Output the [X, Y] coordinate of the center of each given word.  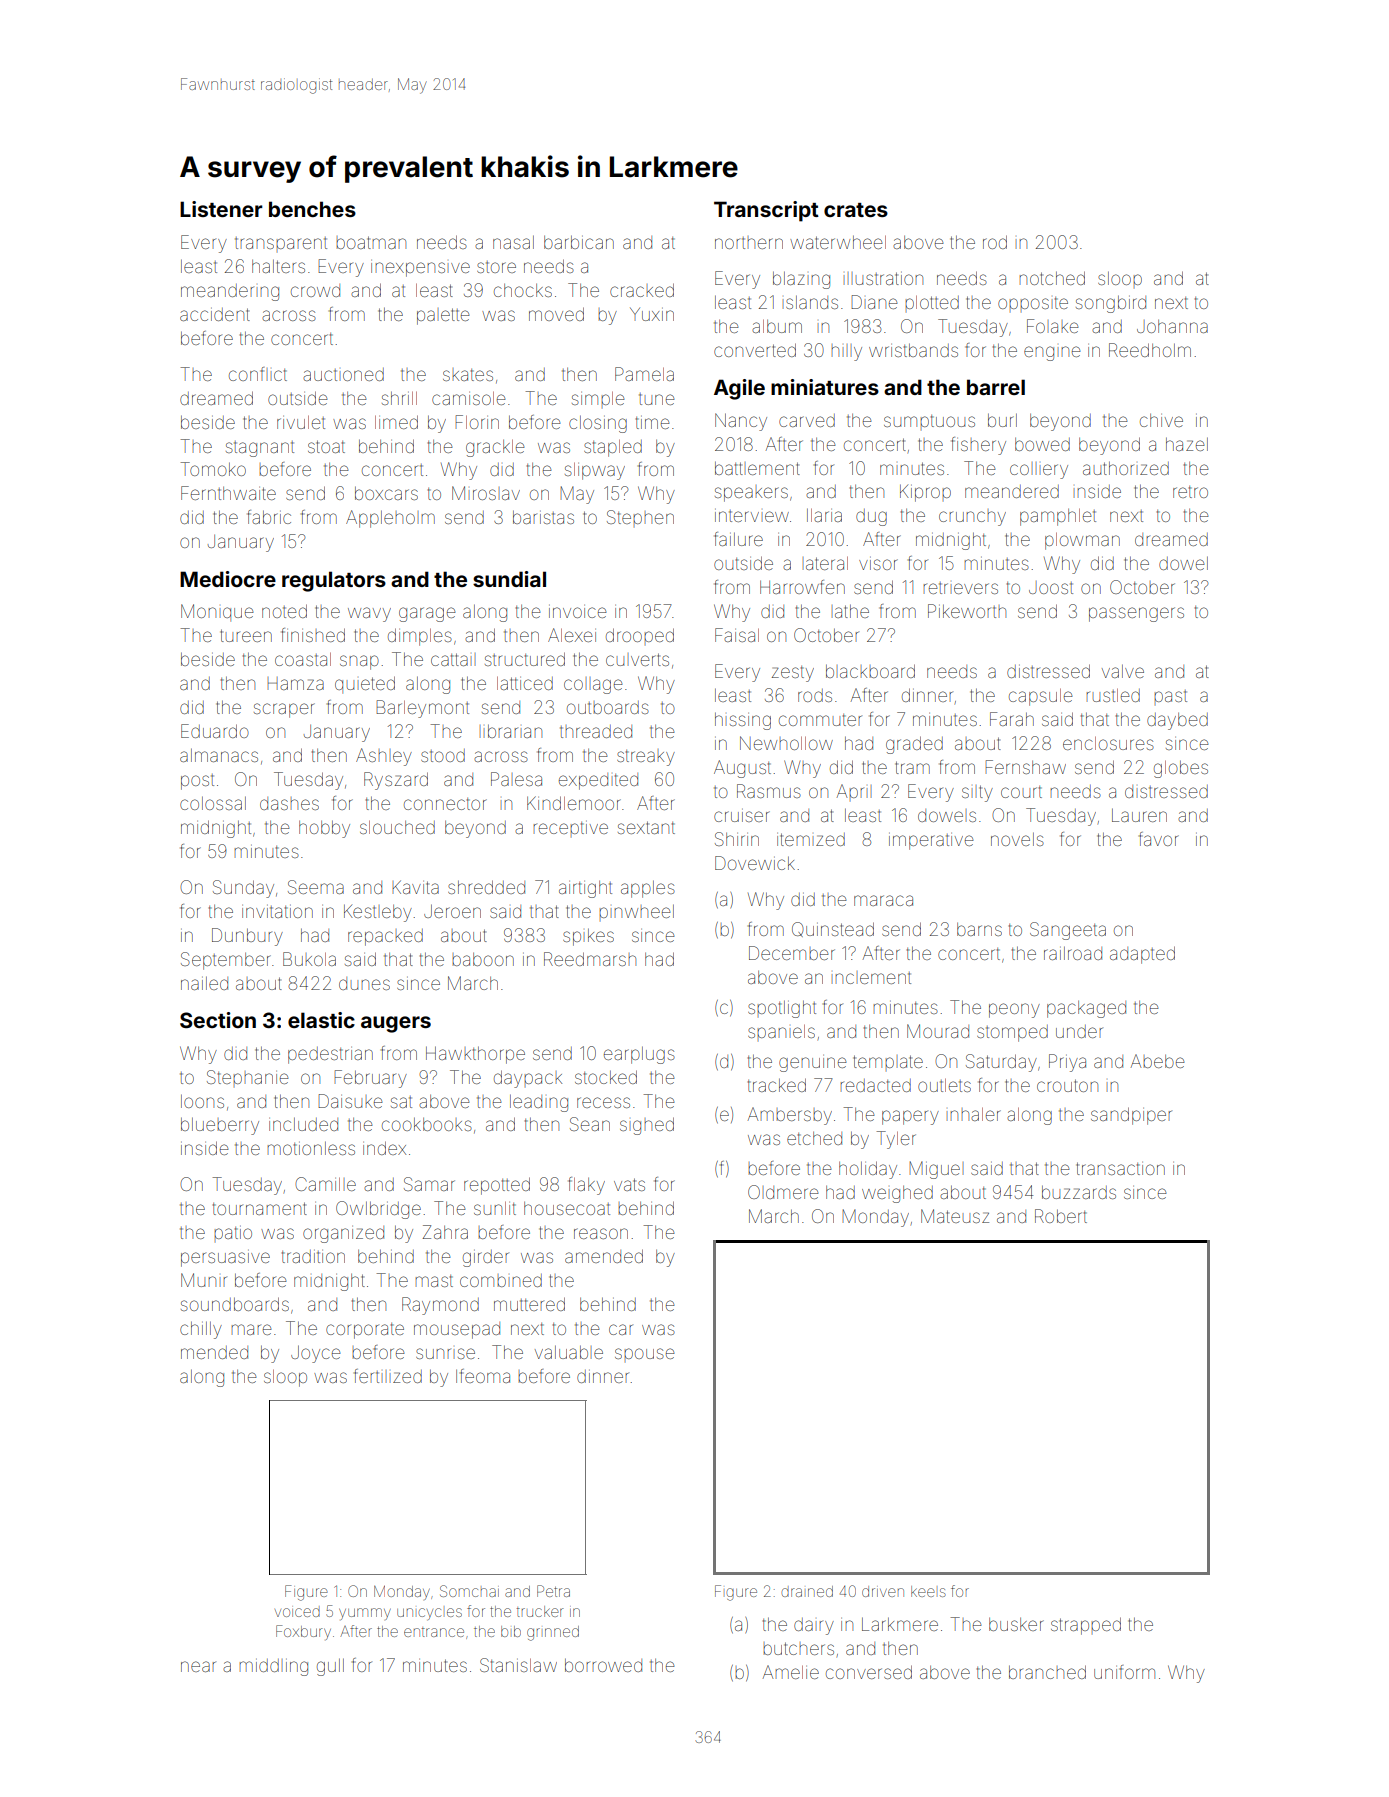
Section [218, 1020]
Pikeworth [967, 611]
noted [284, 611]
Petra [553, 1591]
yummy [365, 1614]
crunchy [972, 518]
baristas [543, 517]
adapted [1142, 955]
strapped [1086, 1626]
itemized [811, 839]
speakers [751, 494]
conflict [258, 374]
